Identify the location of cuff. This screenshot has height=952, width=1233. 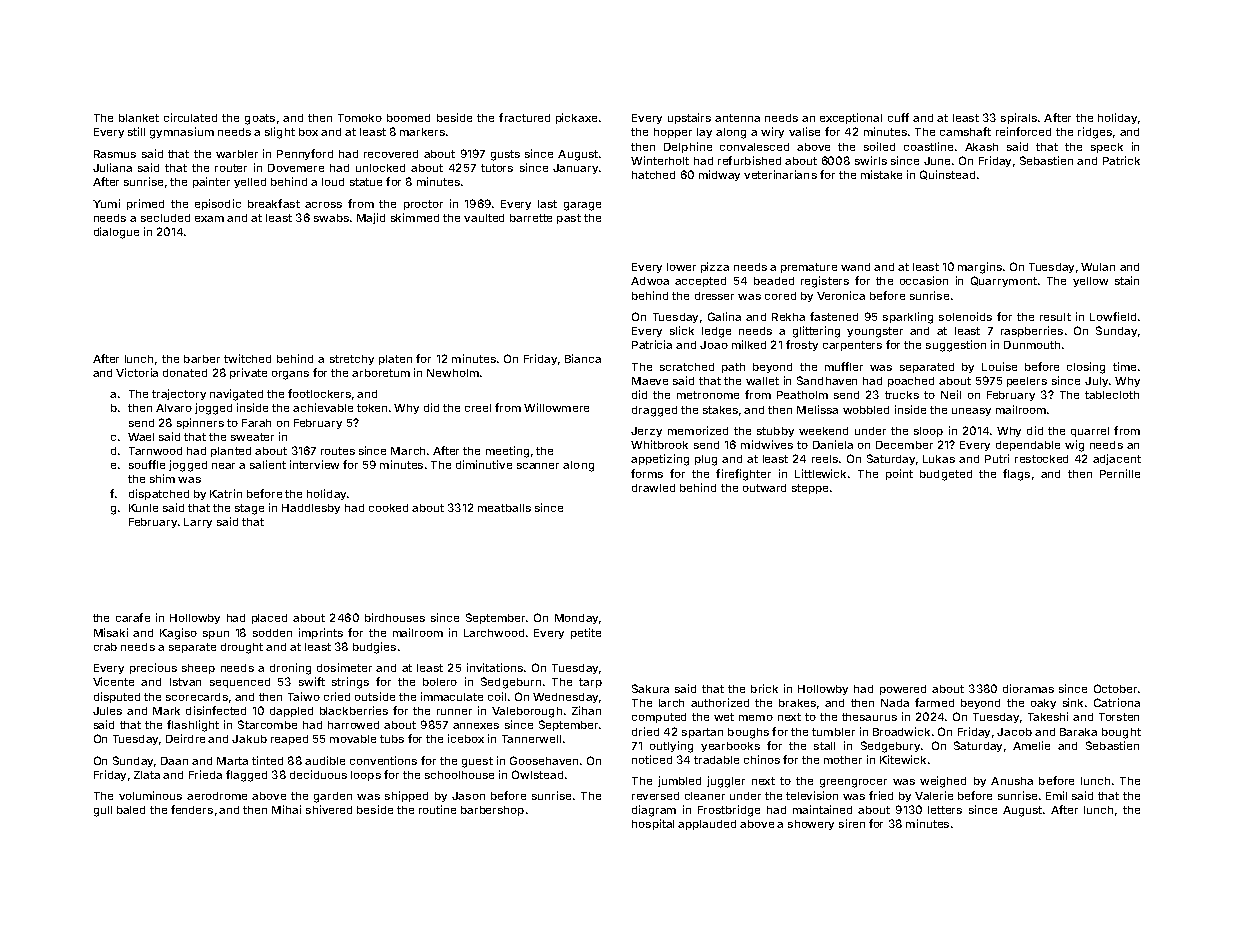
(898, 117).
